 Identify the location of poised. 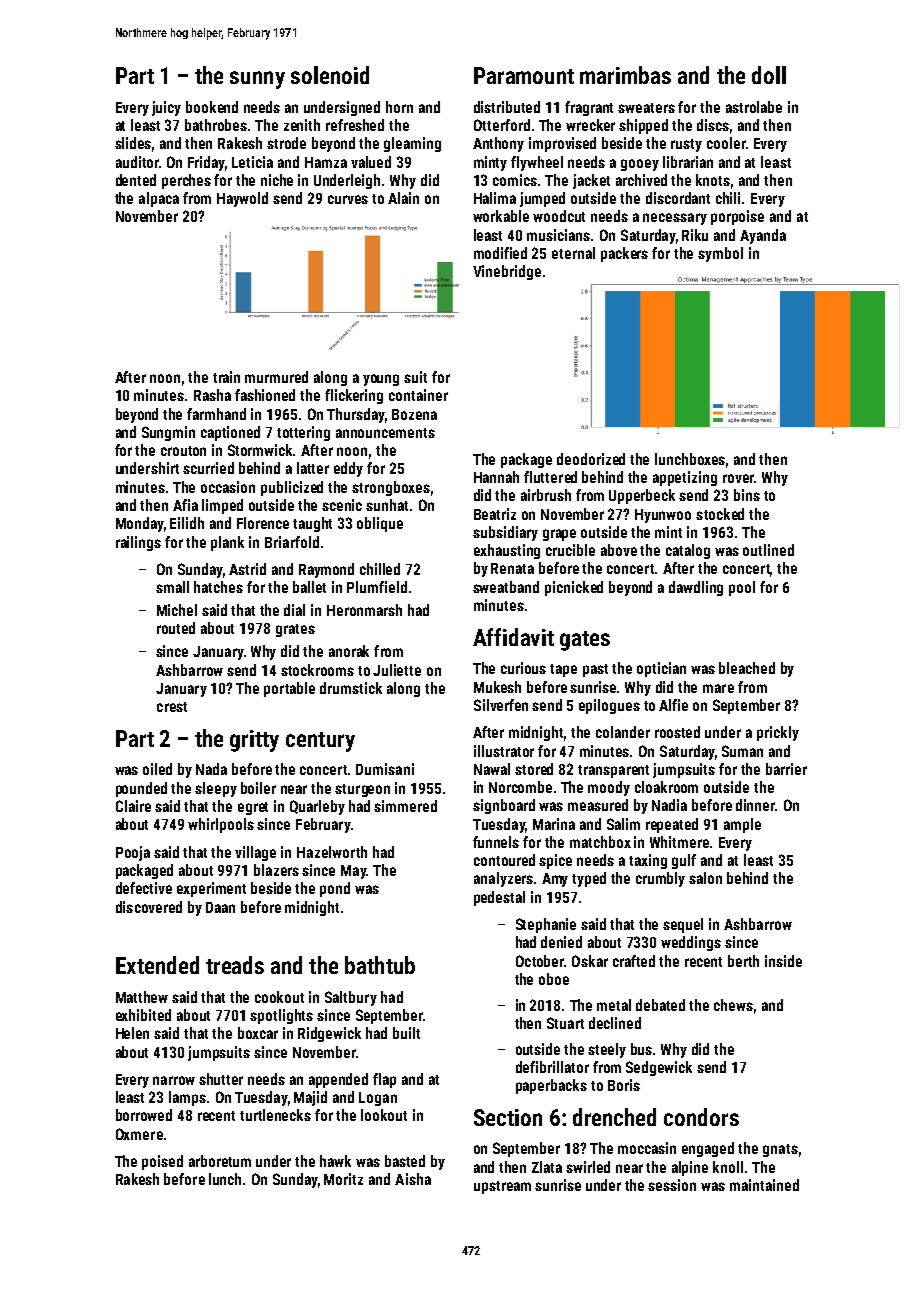
(162, 1162).
